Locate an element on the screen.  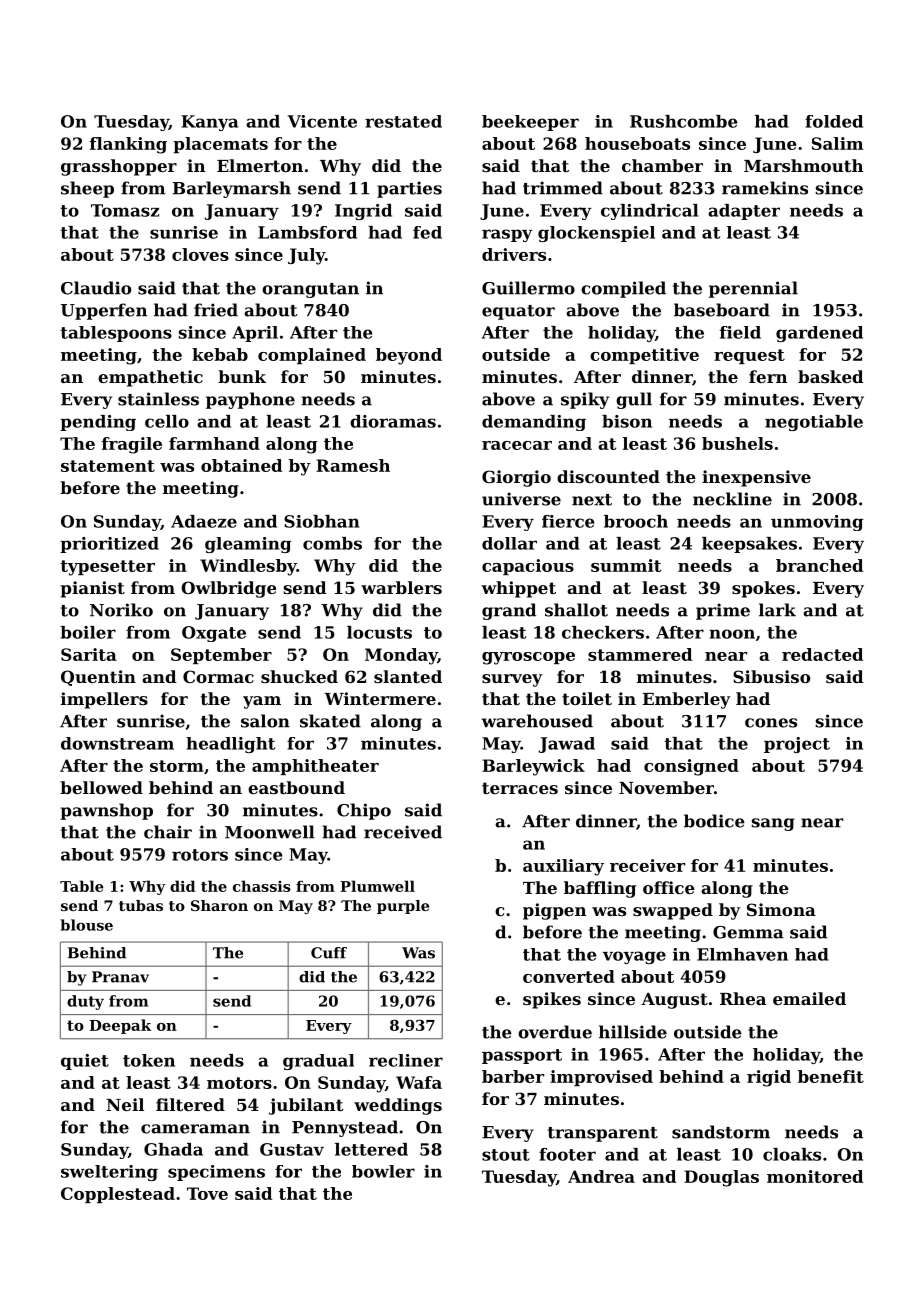
Simona is located at coordinates (781, 909).
